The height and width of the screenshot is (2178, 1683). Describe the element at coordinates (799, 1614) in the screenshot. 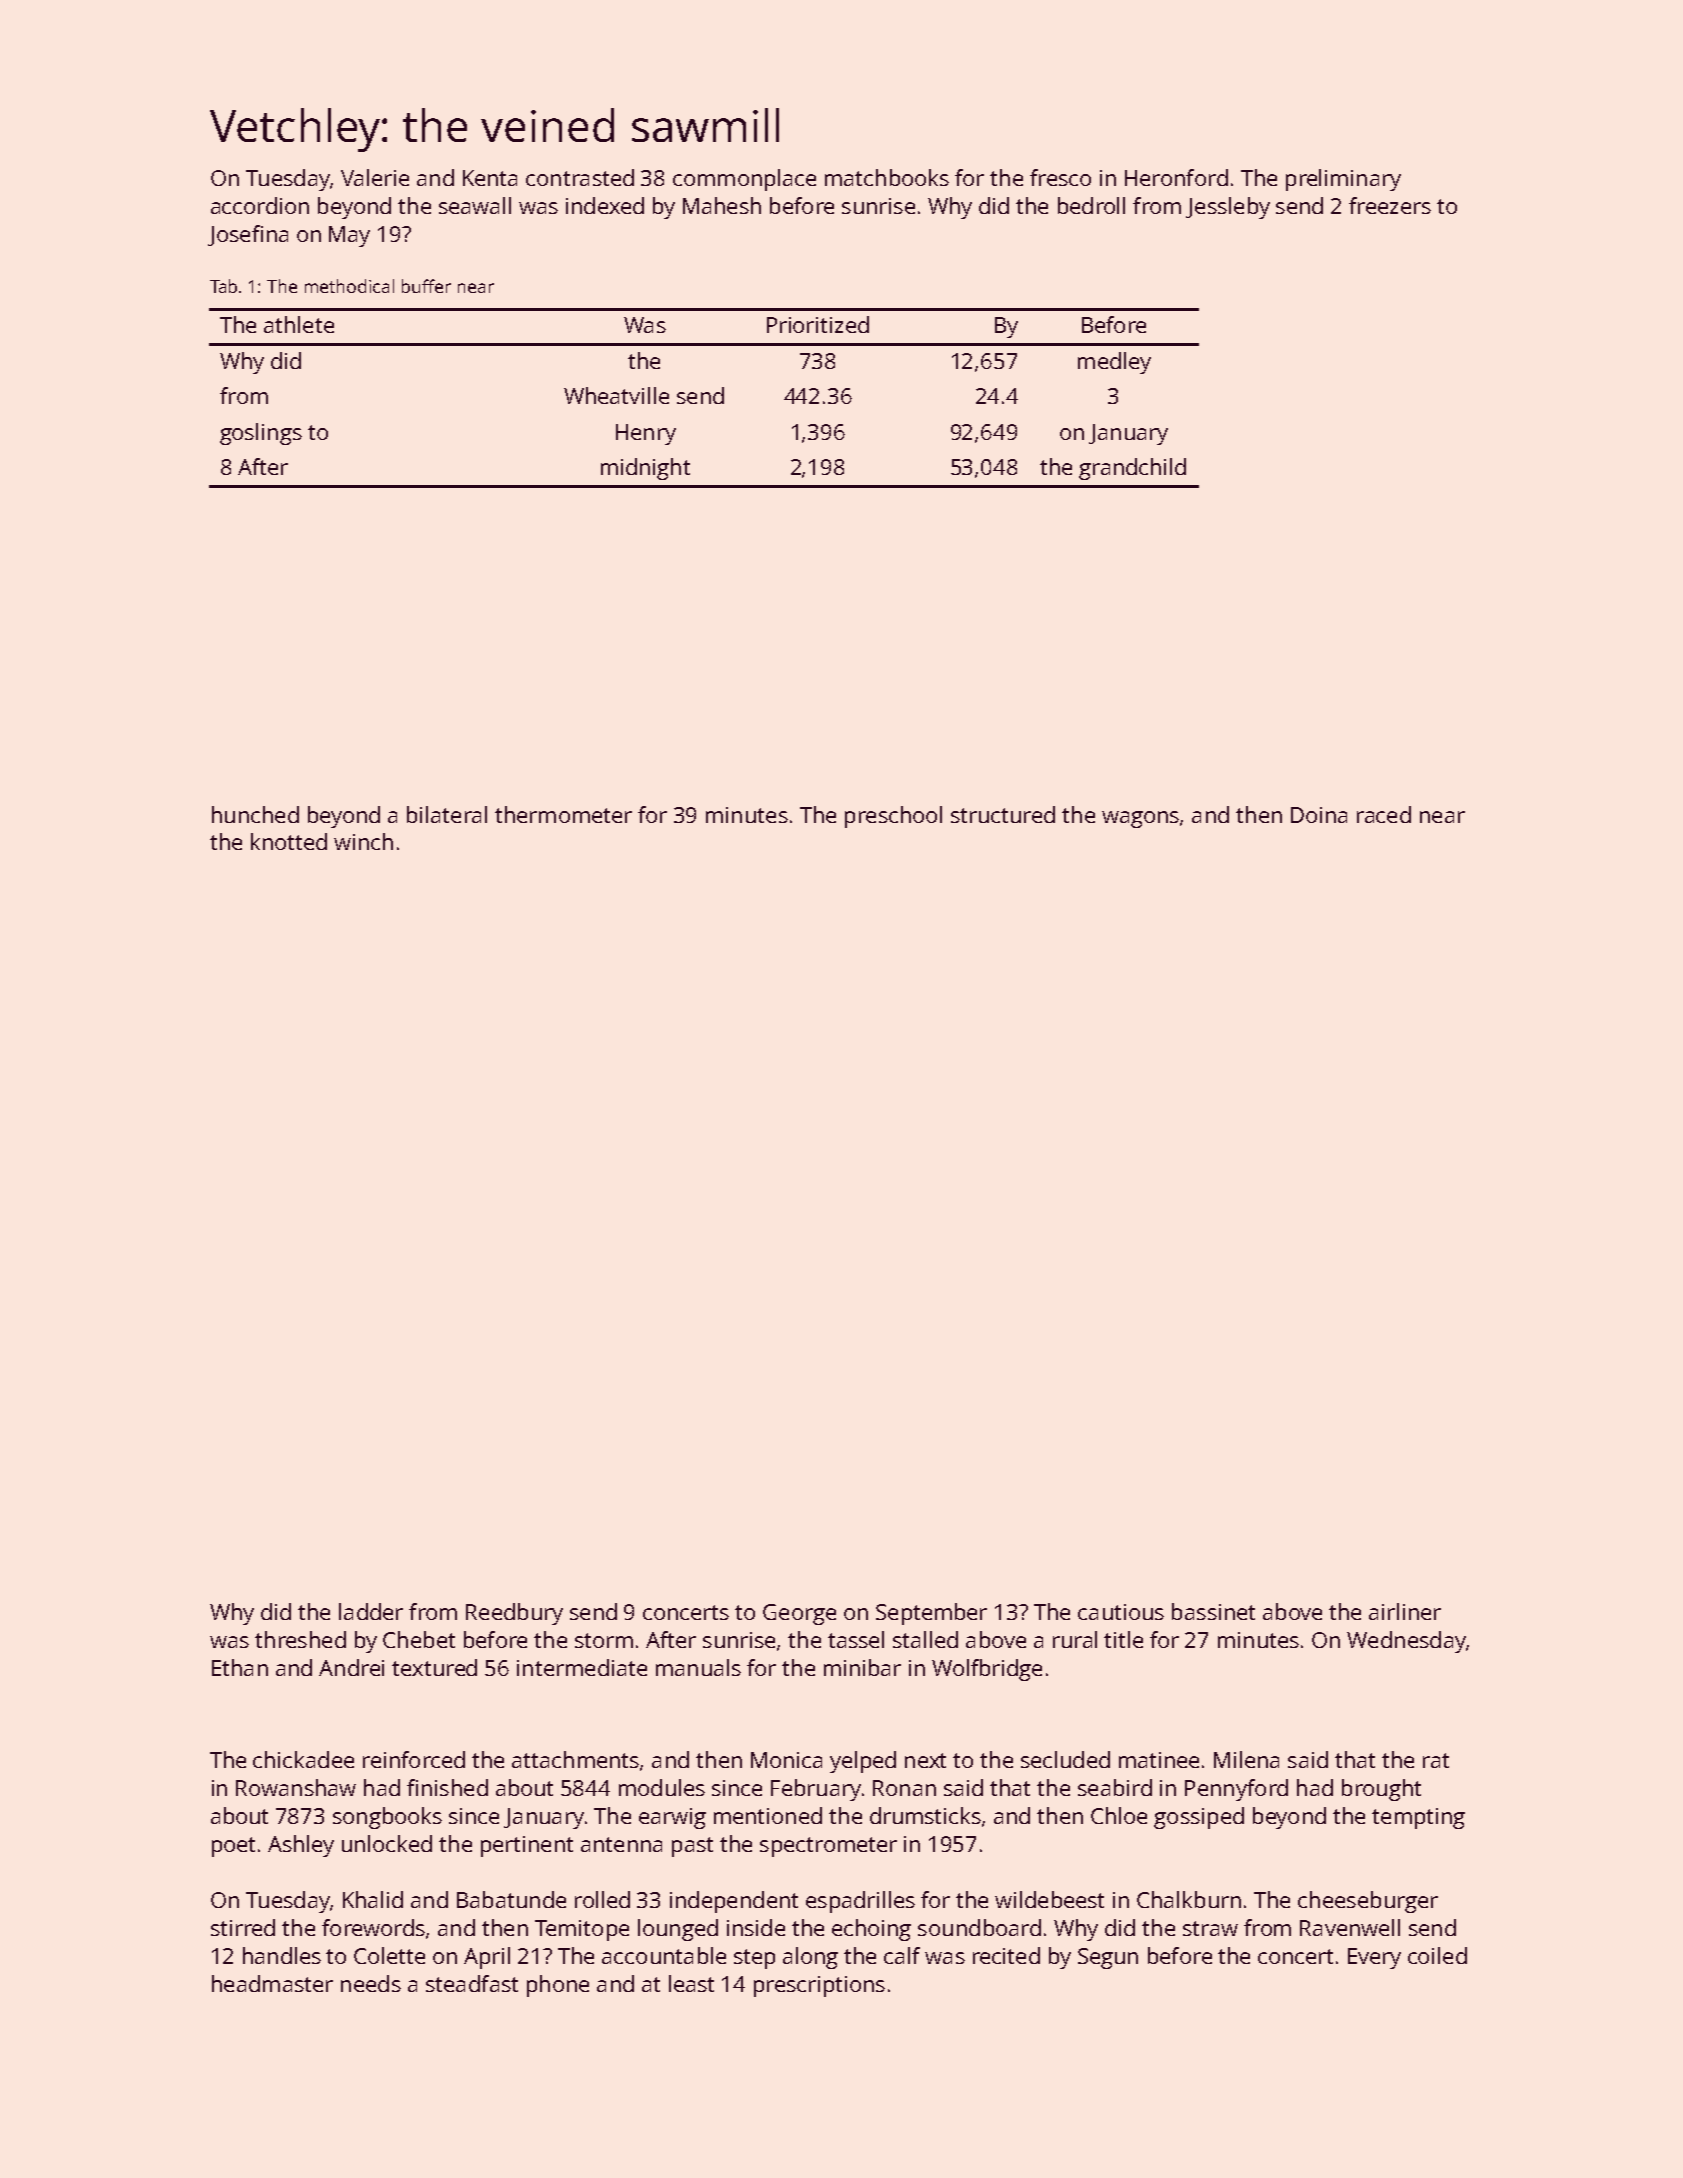

I see `George` at that location.
